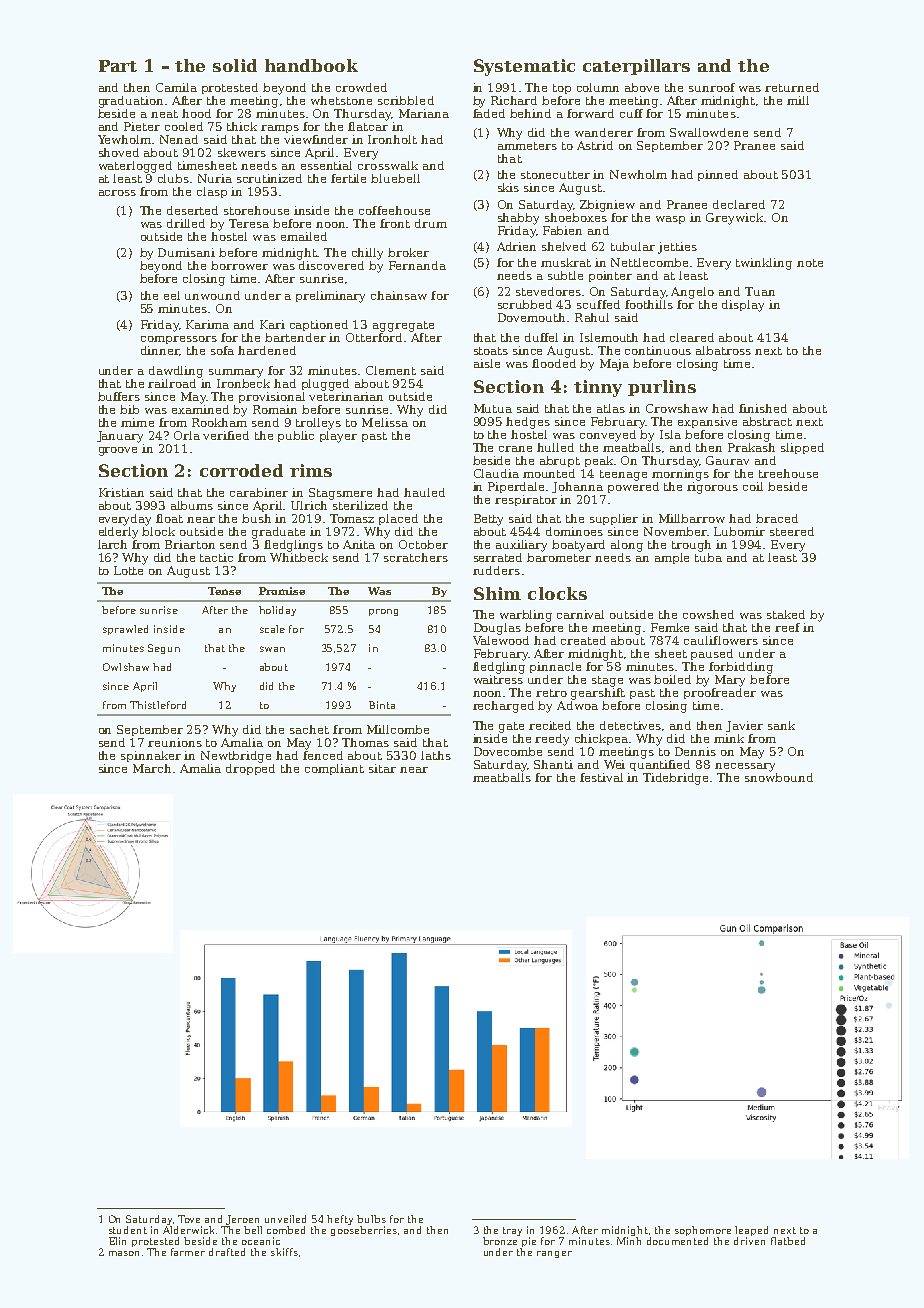  Describe the element at coordinates (243, 383) in the screenshot. I see `Ironbeck` at that location.
